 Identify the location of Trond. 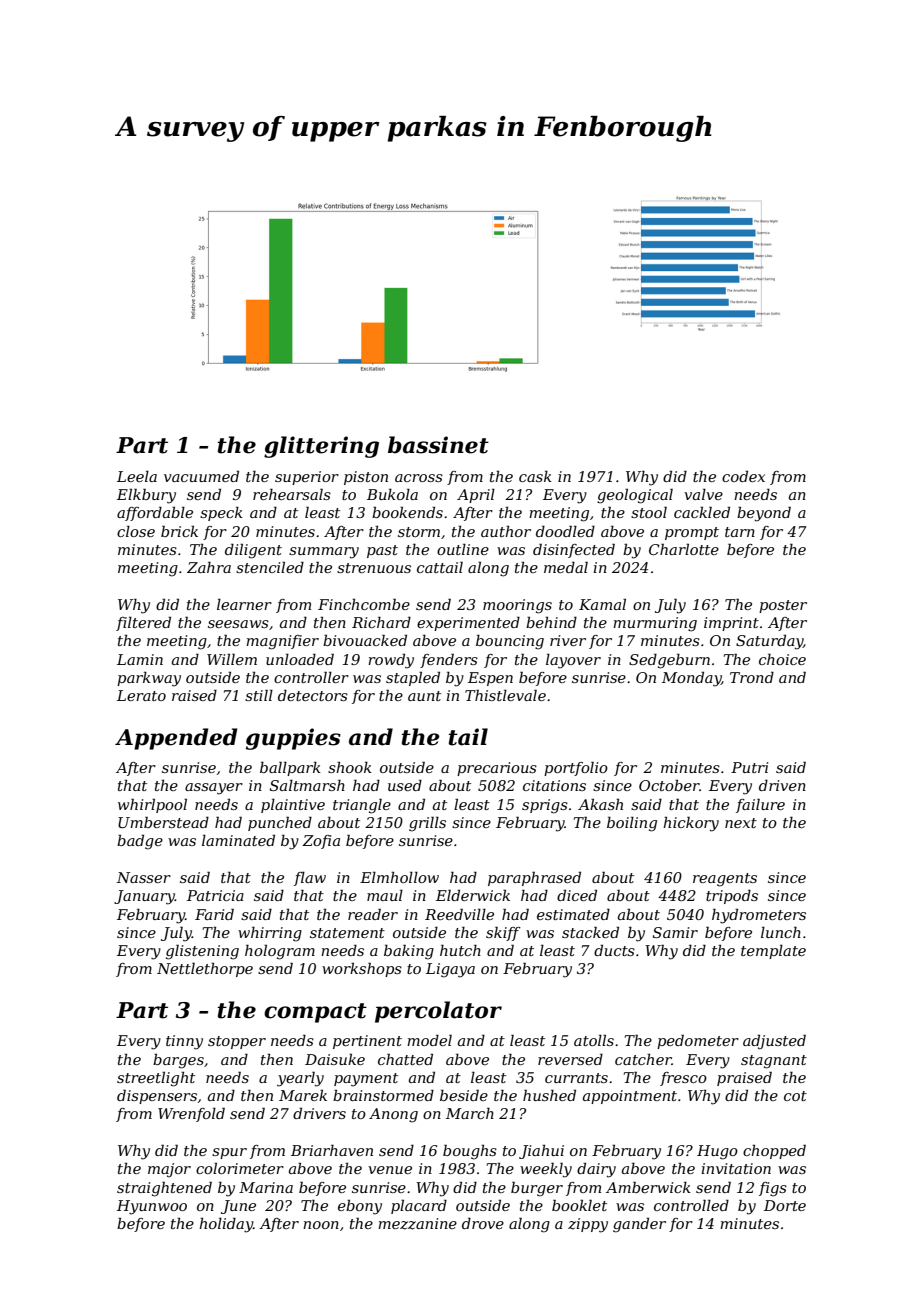
(752, 677).
